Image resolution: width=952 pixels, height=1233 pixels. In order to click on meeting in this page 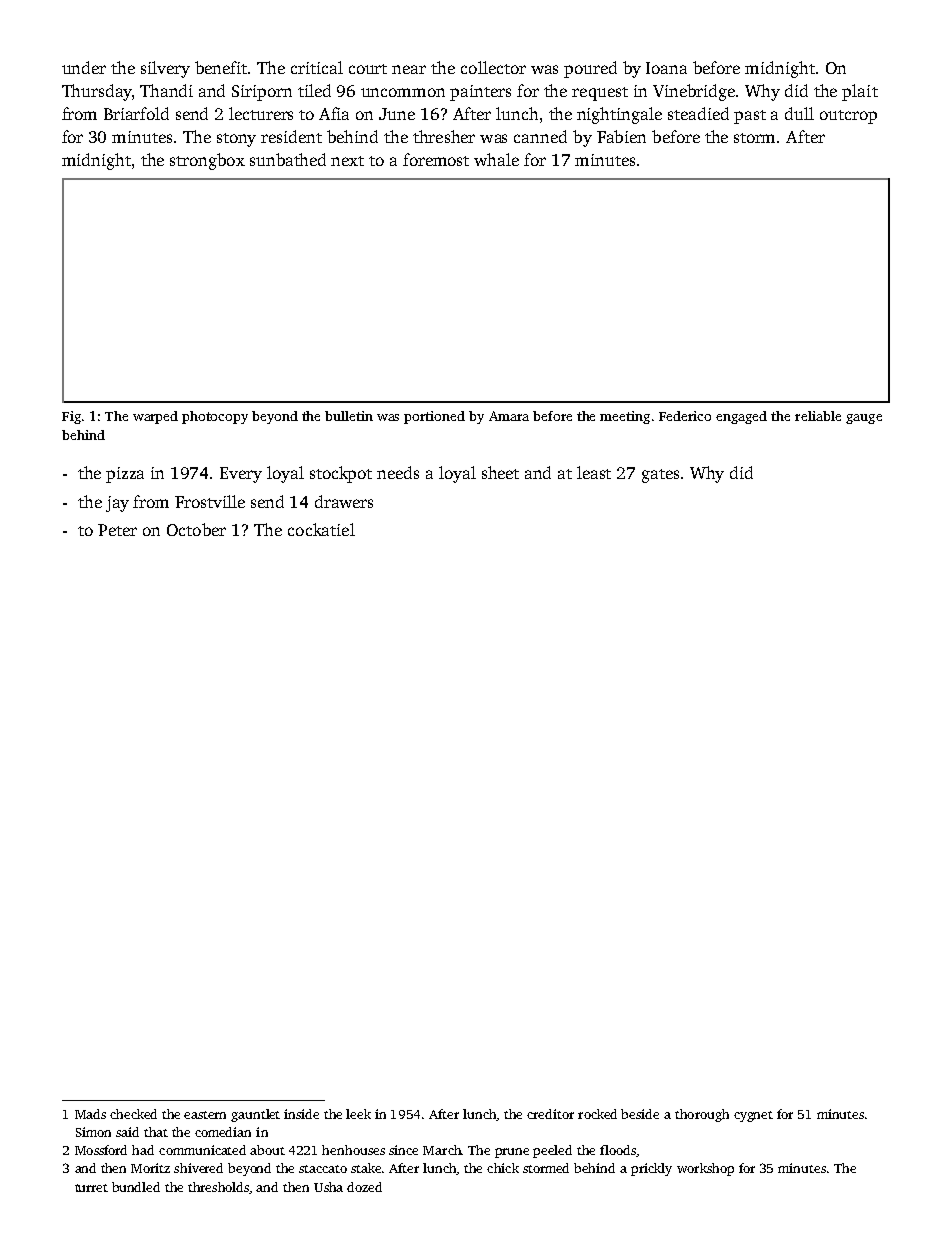, I will do `click(625, 417)`.
